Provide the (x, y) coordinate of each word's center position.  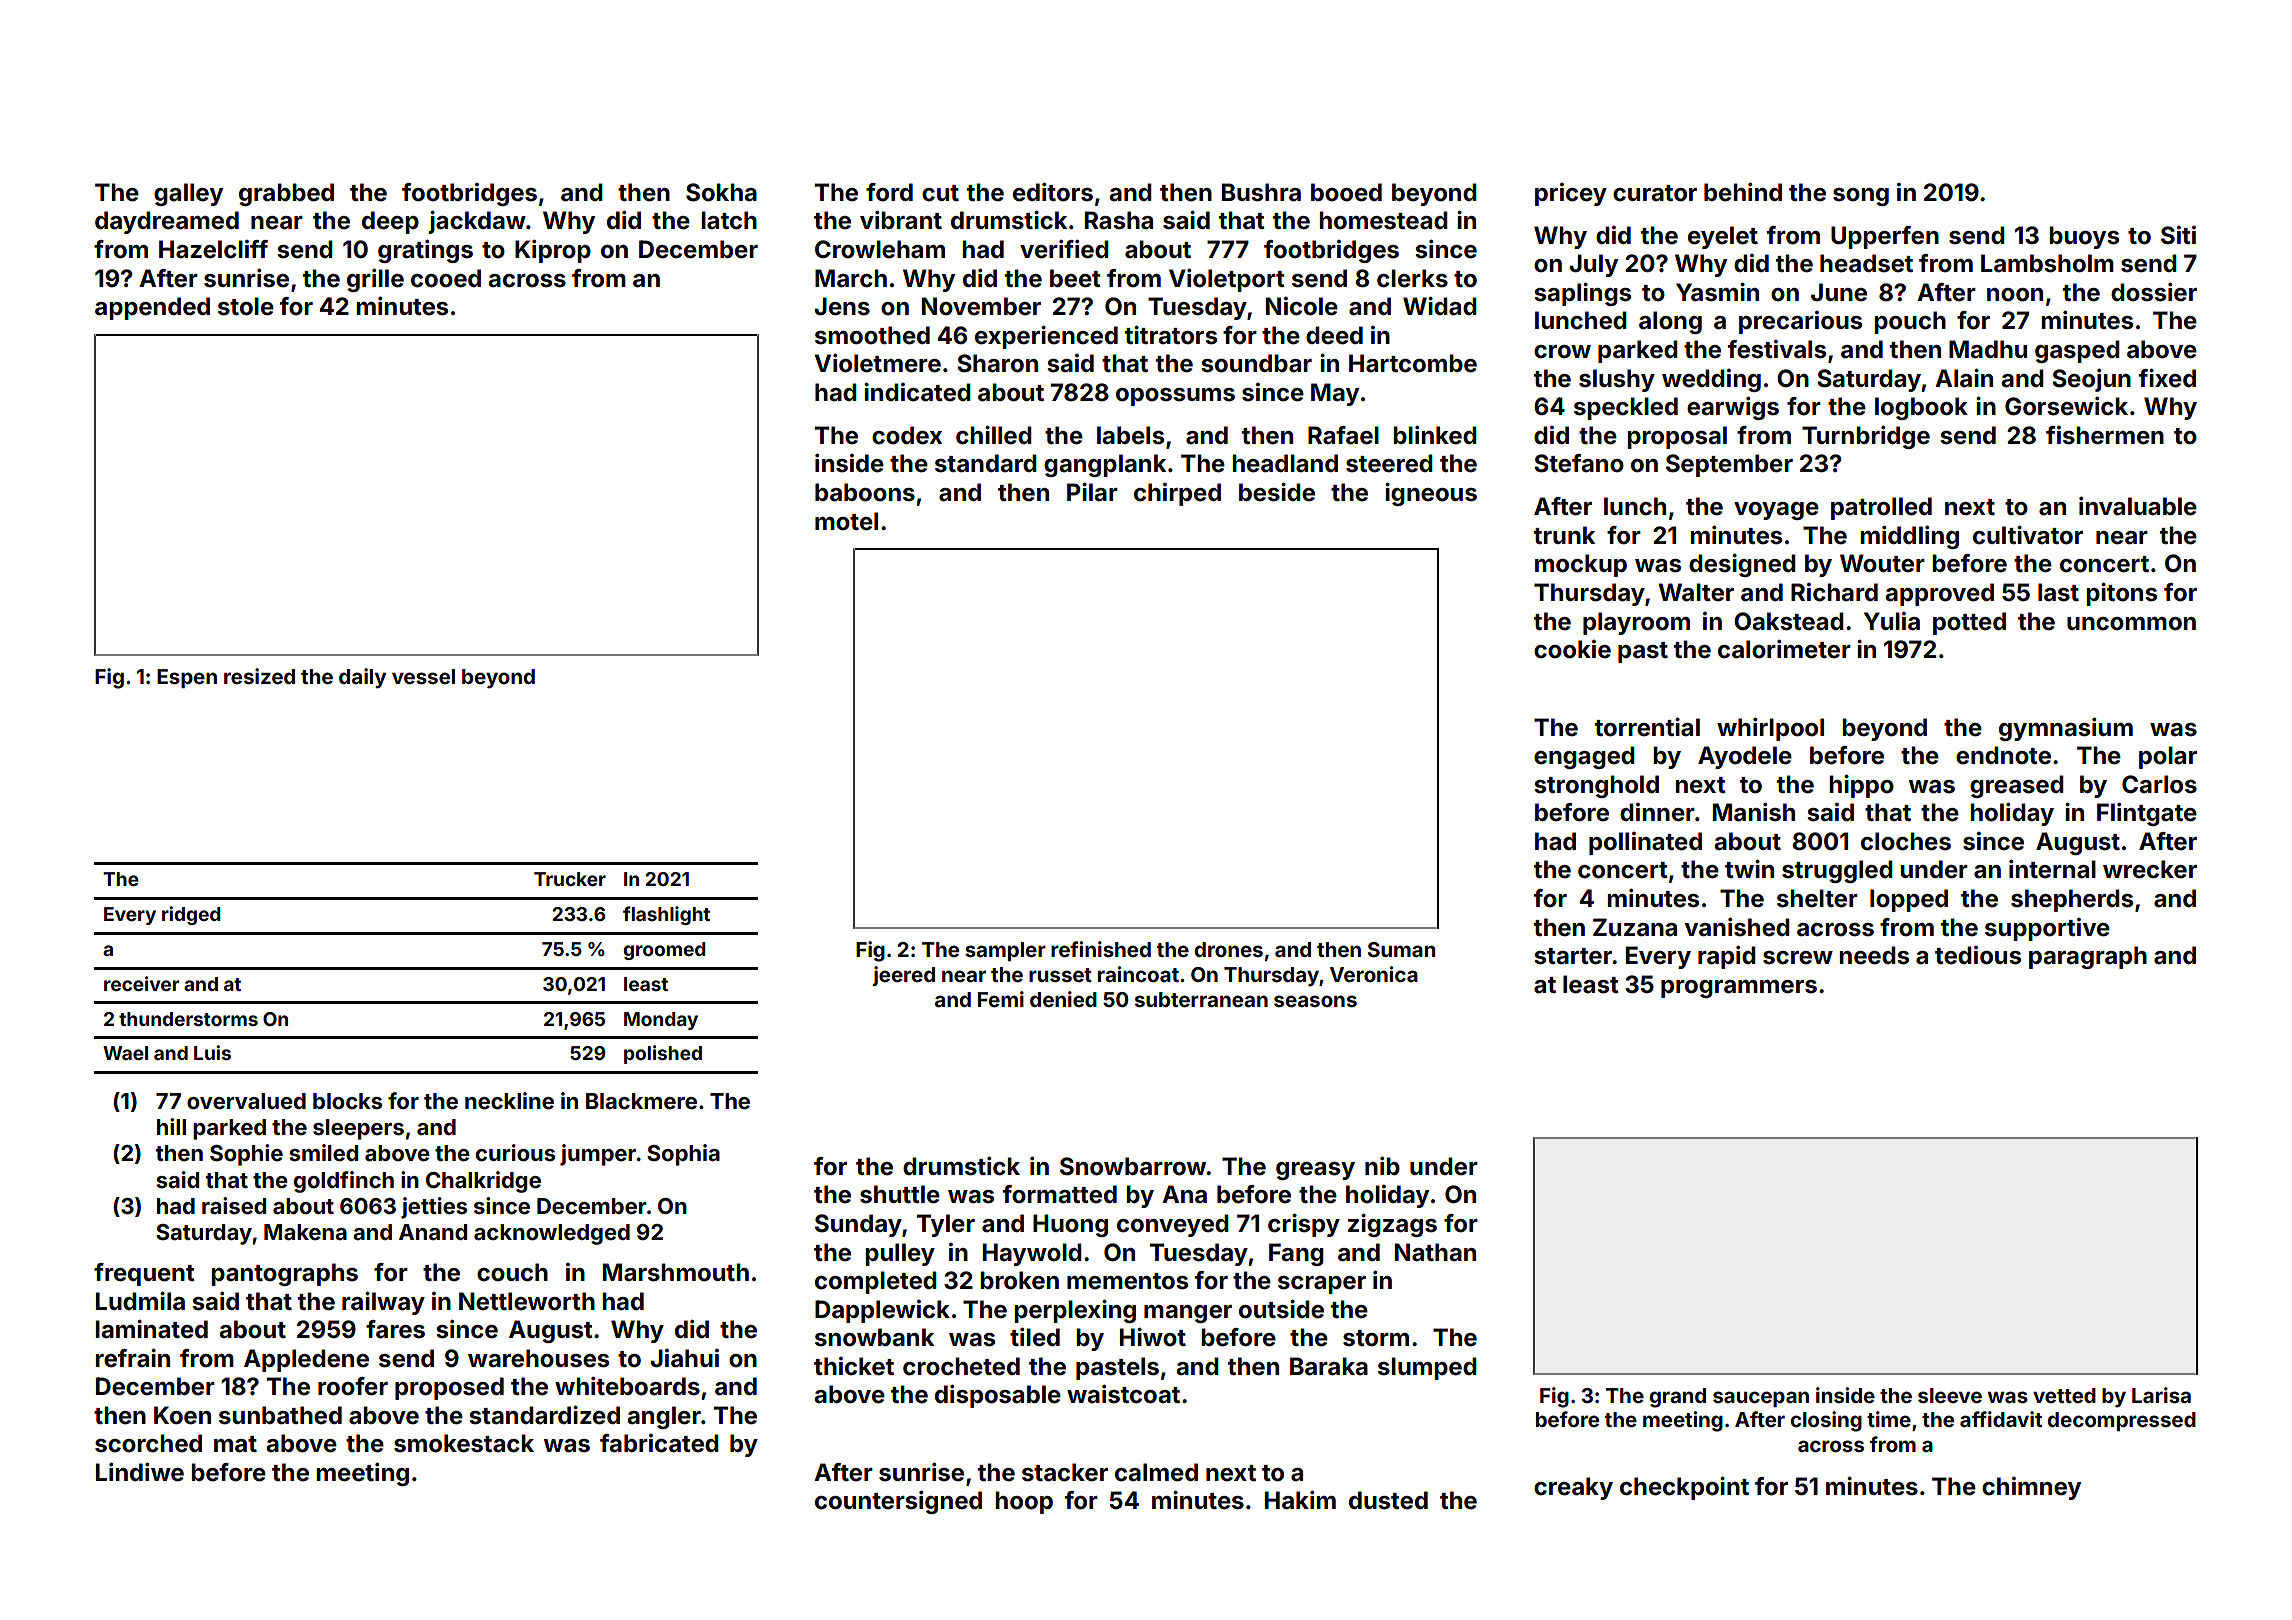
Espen (187, 678)
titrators (1171, 335)
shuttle (900, 1194)
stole (246, 306)
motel (846, 521)
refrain (132, 1358)
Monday (661, 1021)
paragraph (2088, 957)
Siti (2178, 235)
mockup (1581, 565)
